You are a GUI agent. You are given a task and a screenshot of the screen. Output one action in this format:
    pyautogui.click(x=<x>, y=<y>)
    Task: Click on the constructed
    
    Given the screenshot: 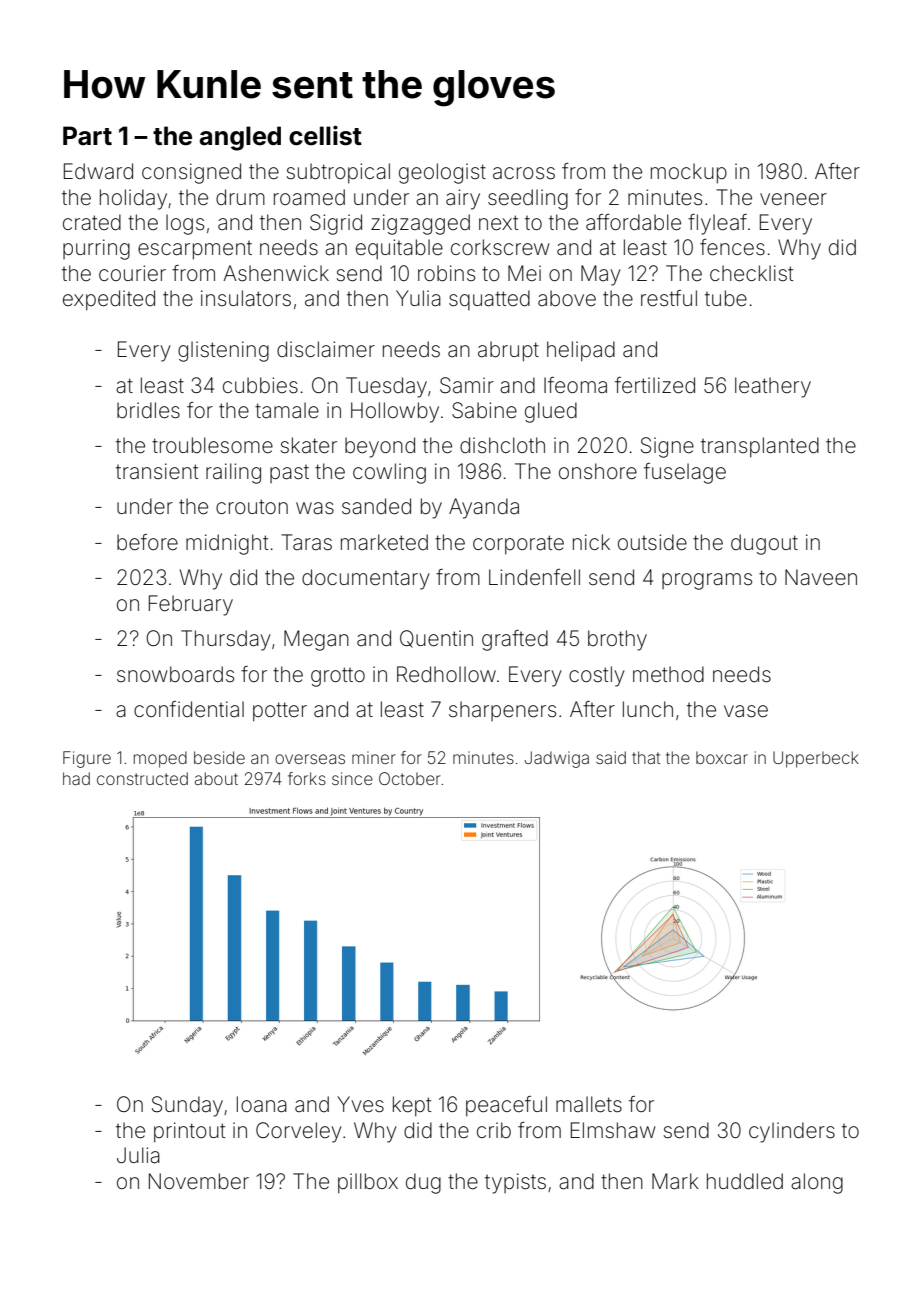 What is the action you would take?
    pyautogui.click(x=142, y=778)
